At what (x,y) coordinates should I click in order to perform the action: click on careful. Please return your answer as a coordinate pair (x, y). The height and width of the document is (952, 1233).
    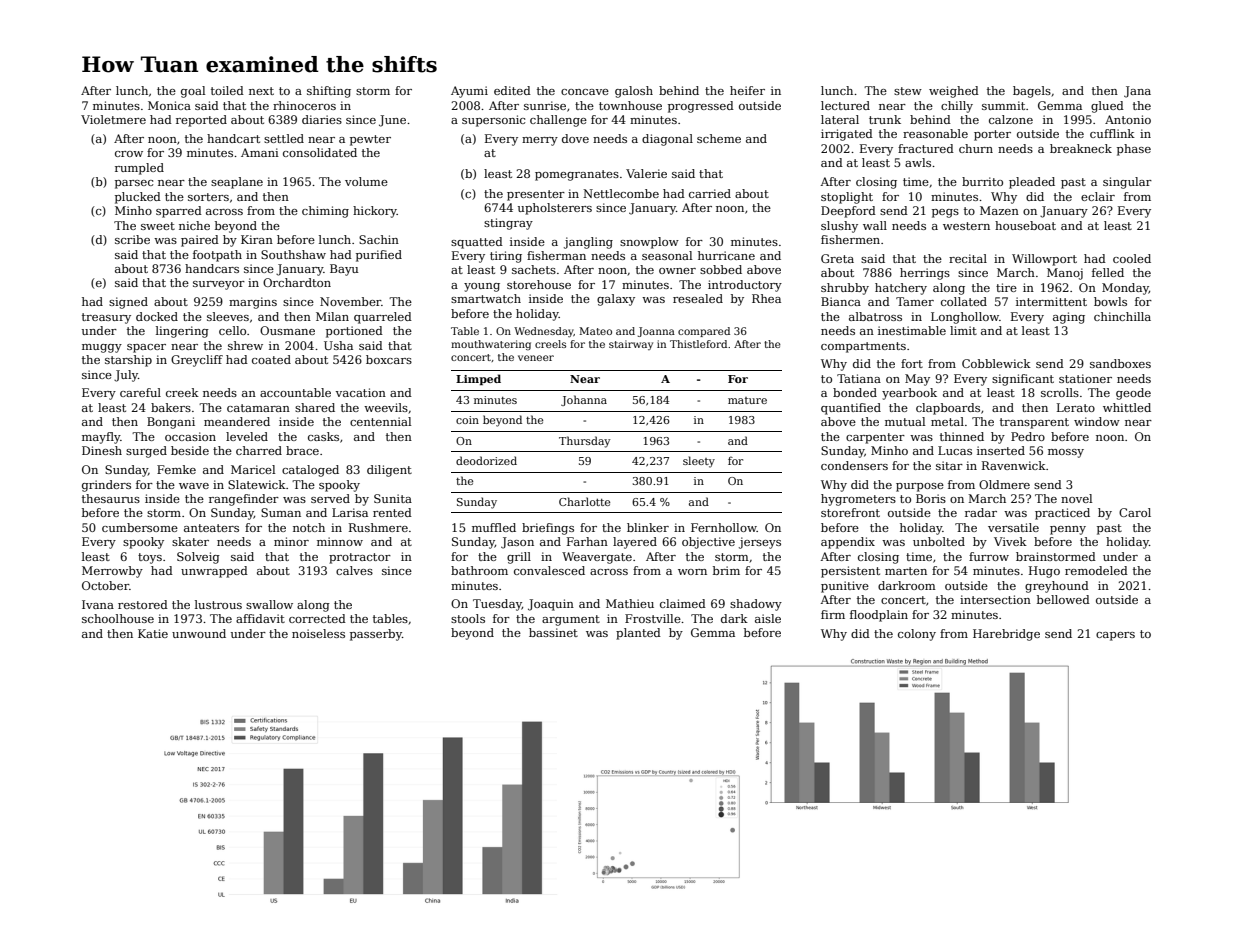
    Looking at the image, I should click on (140, 392).
